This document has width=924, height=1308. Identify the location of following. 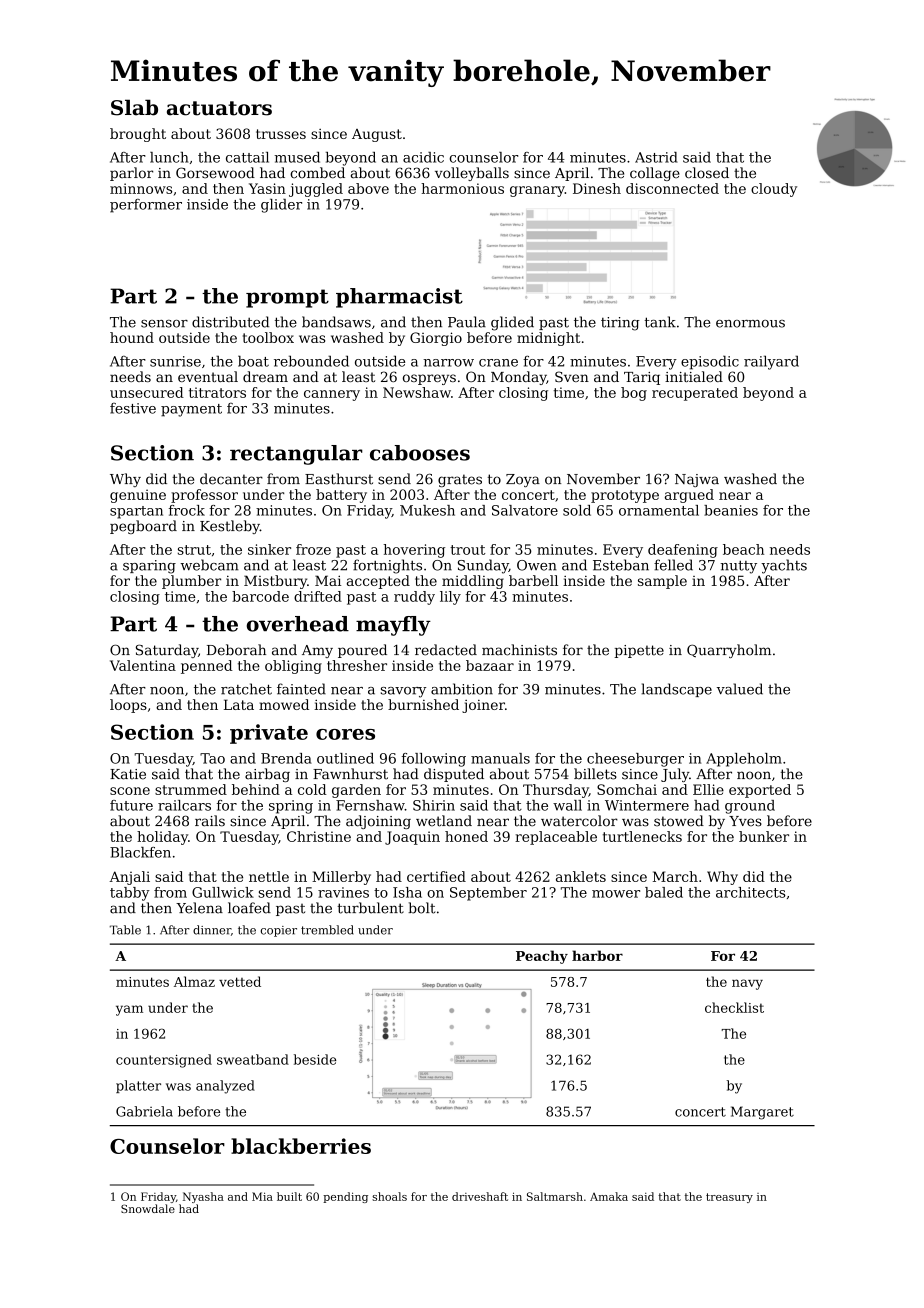
(434, 760).
